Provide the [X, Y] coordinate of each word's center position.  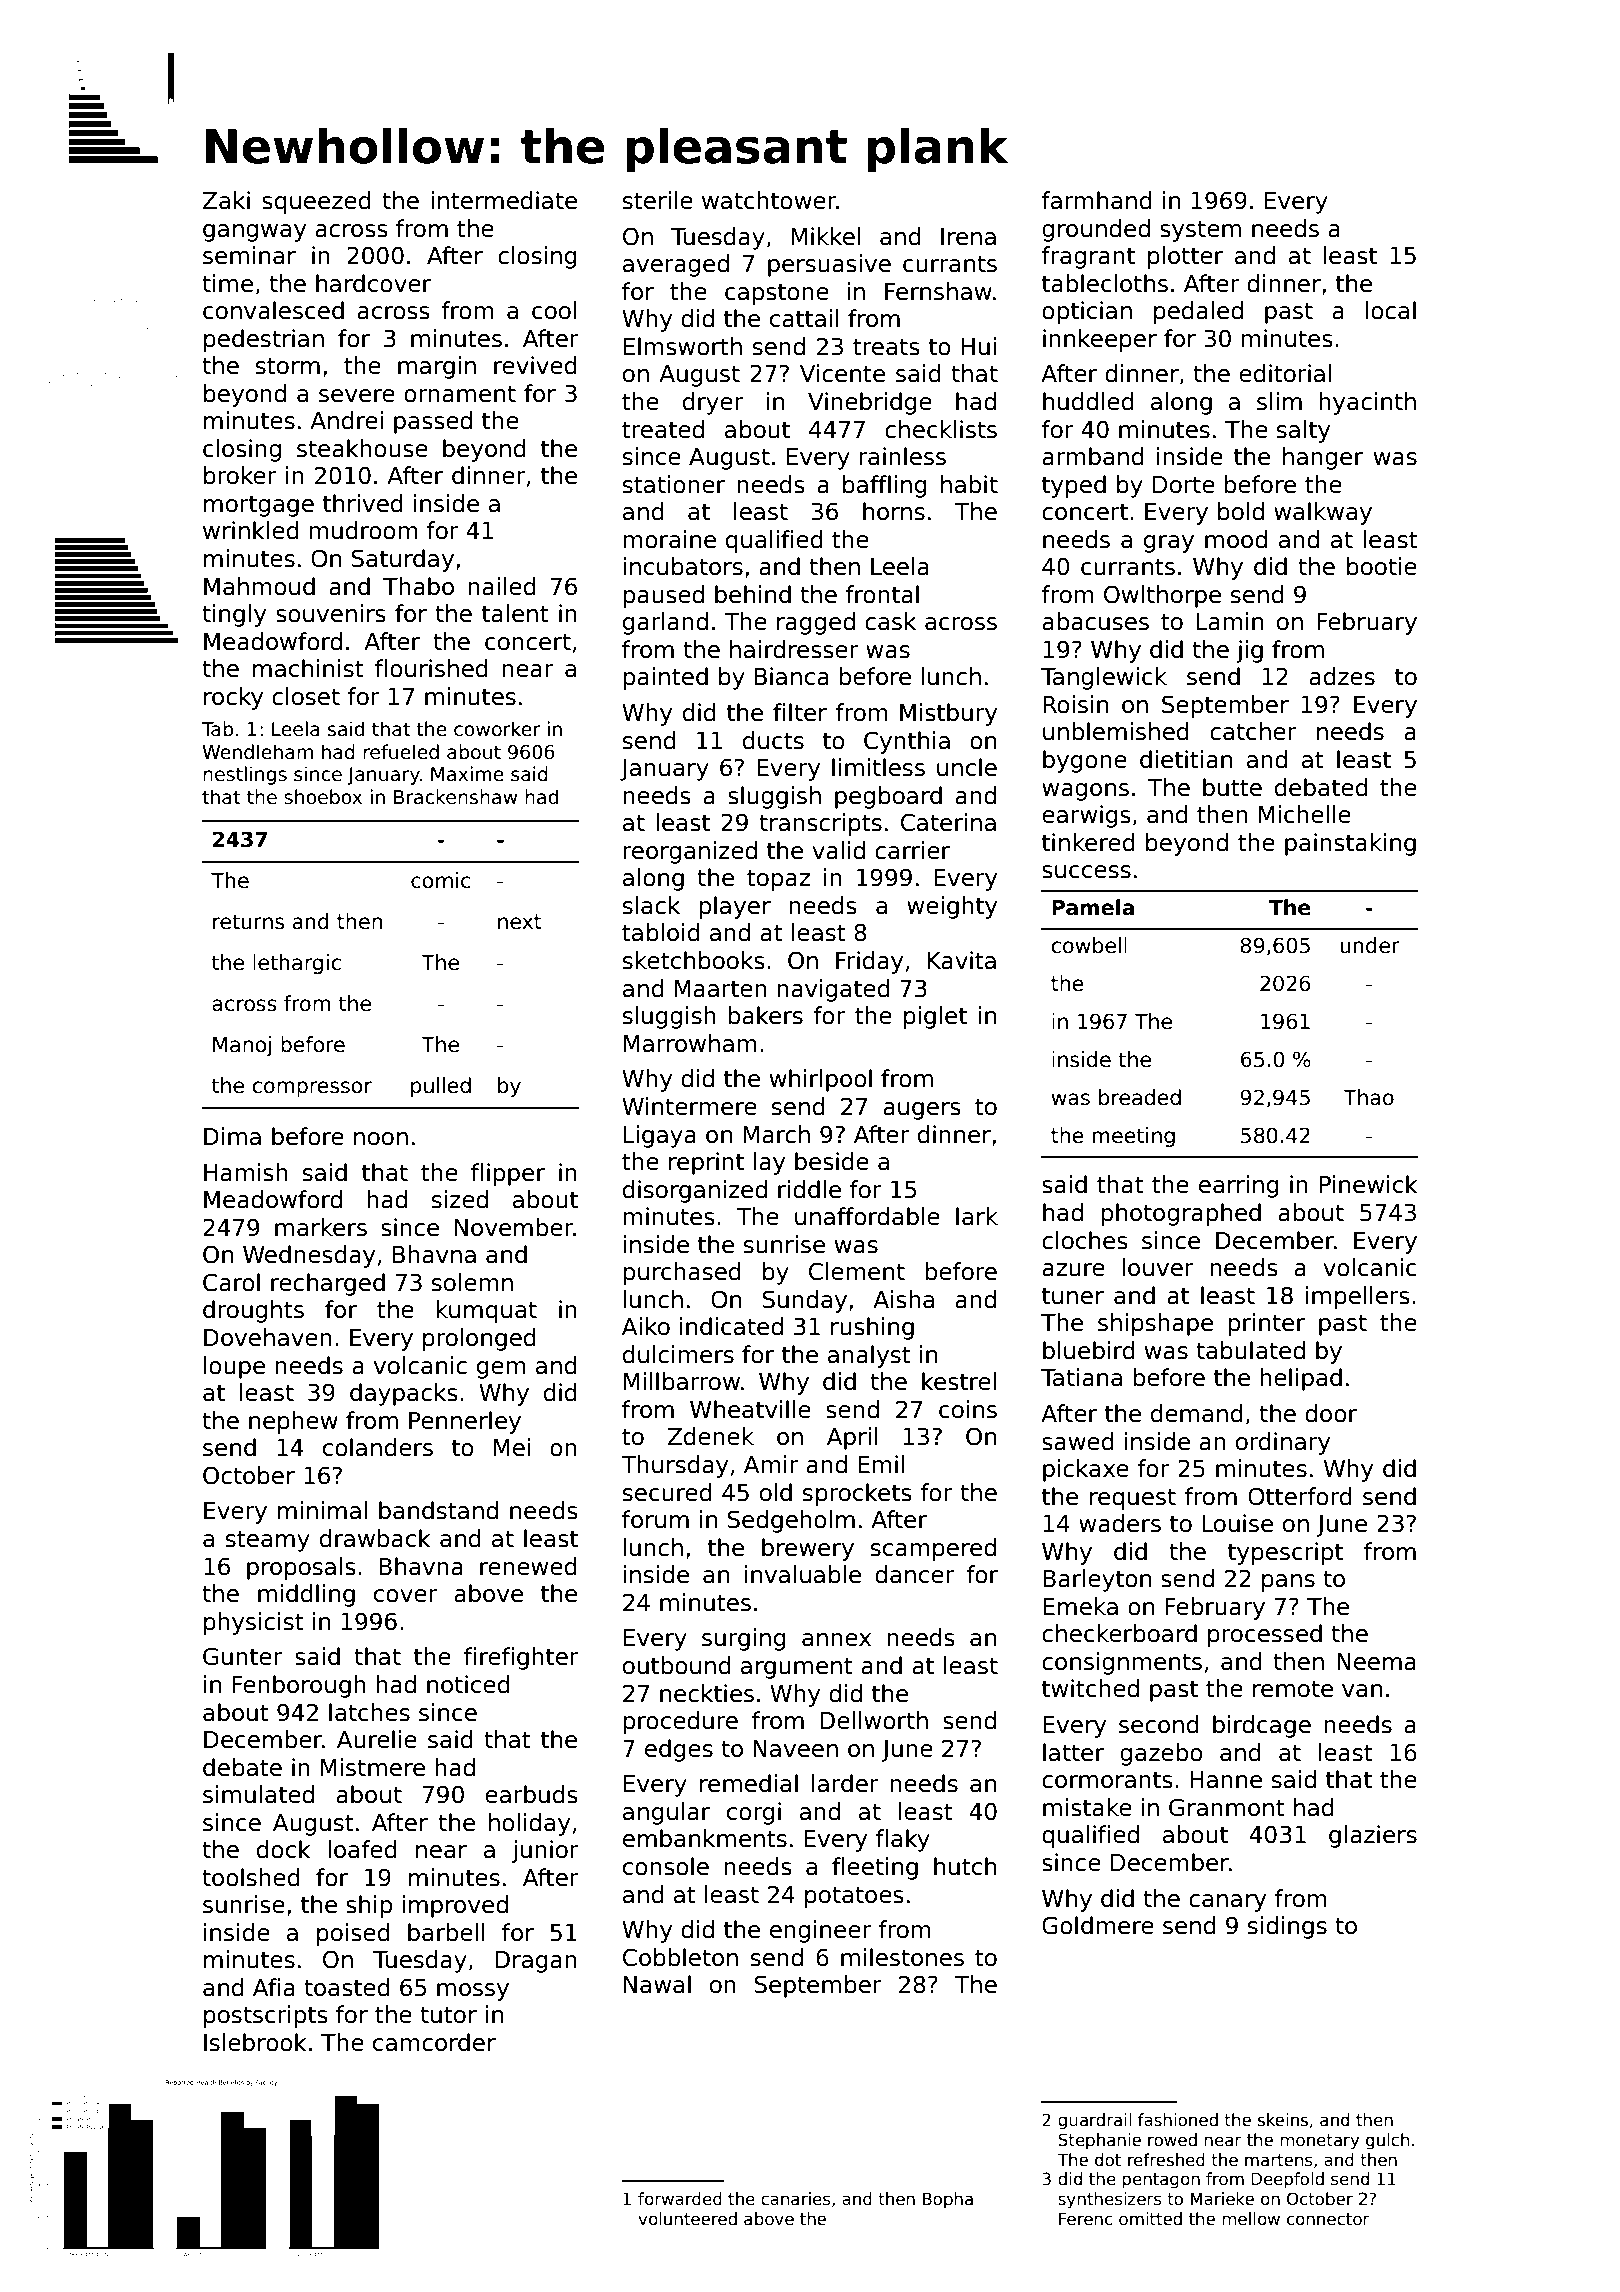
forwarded [680, 2199]
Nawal [657, 1984]
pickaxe [1086, 1470]
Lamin [1230, 621]
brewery [808, 1549]
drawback [375, 1538]
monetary [1319, 2142]
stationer [674, 484]
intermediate [504, 200]
